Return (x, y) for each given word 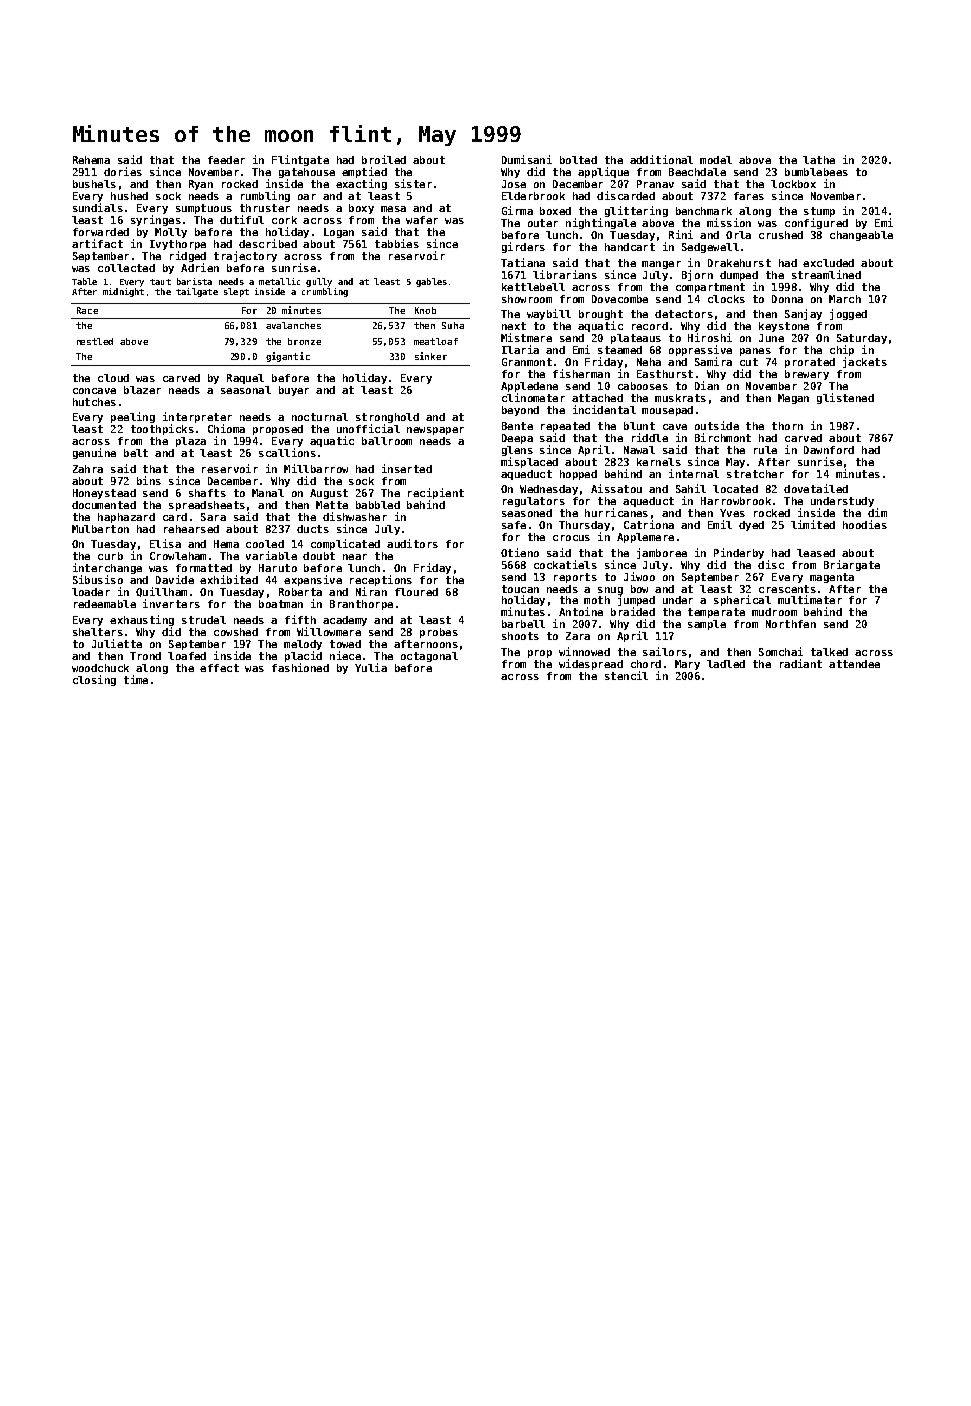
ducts (313, 529)
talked (829, 652)
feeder (226, 160)
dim (877, 512)
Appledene (529, 387)
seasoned (527, 513)
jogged (848, 314)
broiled (384, 159)
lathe (819, 160)
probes (439, 633)
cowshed (236, 632)
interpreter (197, 417)
